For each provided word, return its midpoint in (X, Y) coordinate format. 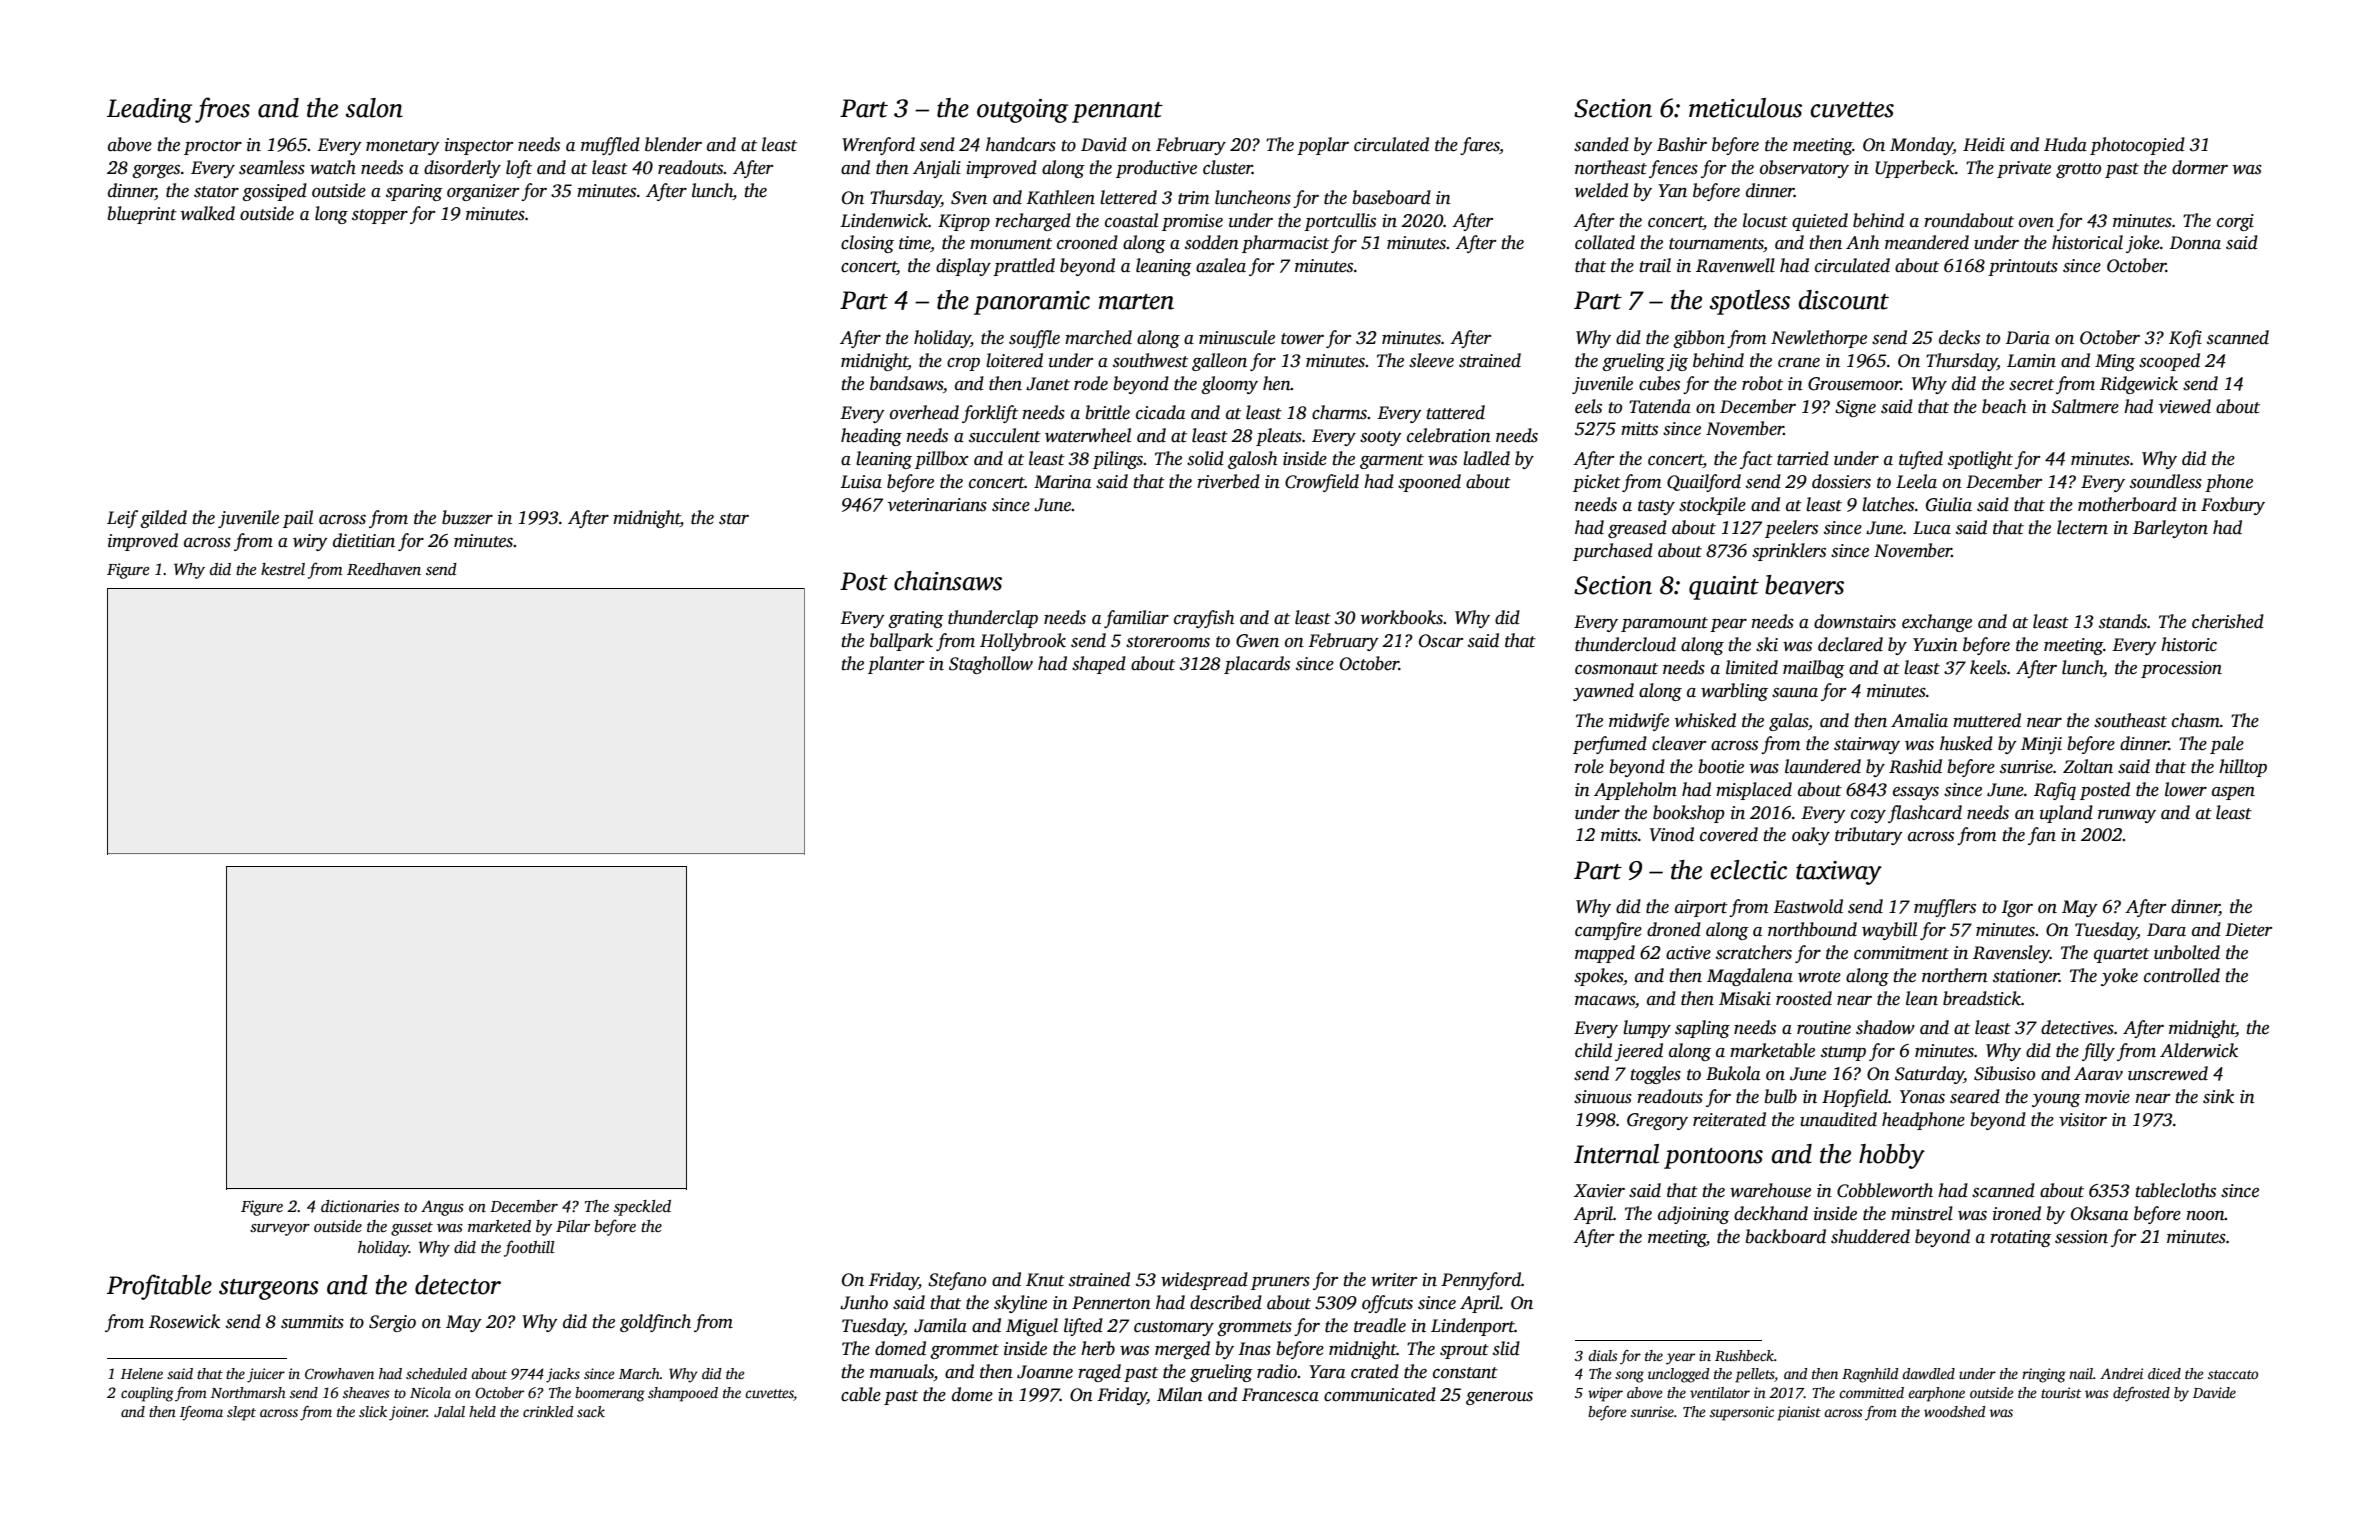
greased (1637, 529)
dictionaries (360, 1206)
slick (373, 1411)
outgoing (1022, 111)
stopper (380, 216)
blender (673, 144)
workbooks (1402, 617)
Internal (1616, 1154)
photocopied (2137, 146)
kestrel (283, 569)
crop (963, 364)
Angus (442, 1208)
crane (1799, 363)
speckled (642, 1208)
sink (2218, 1096)
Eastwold (1808, 906)
